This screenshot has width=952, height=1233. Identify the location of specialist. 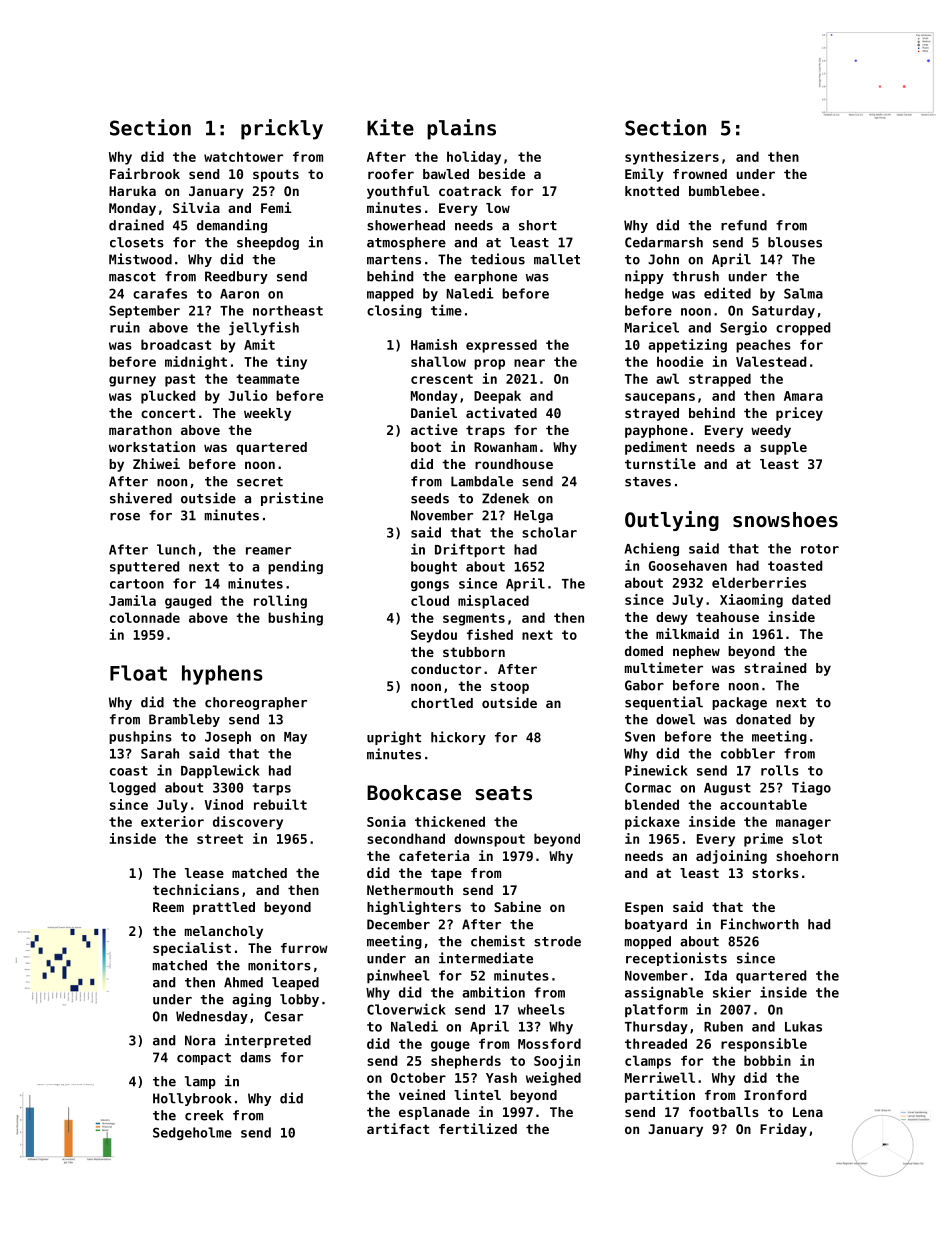
(192, 949).
